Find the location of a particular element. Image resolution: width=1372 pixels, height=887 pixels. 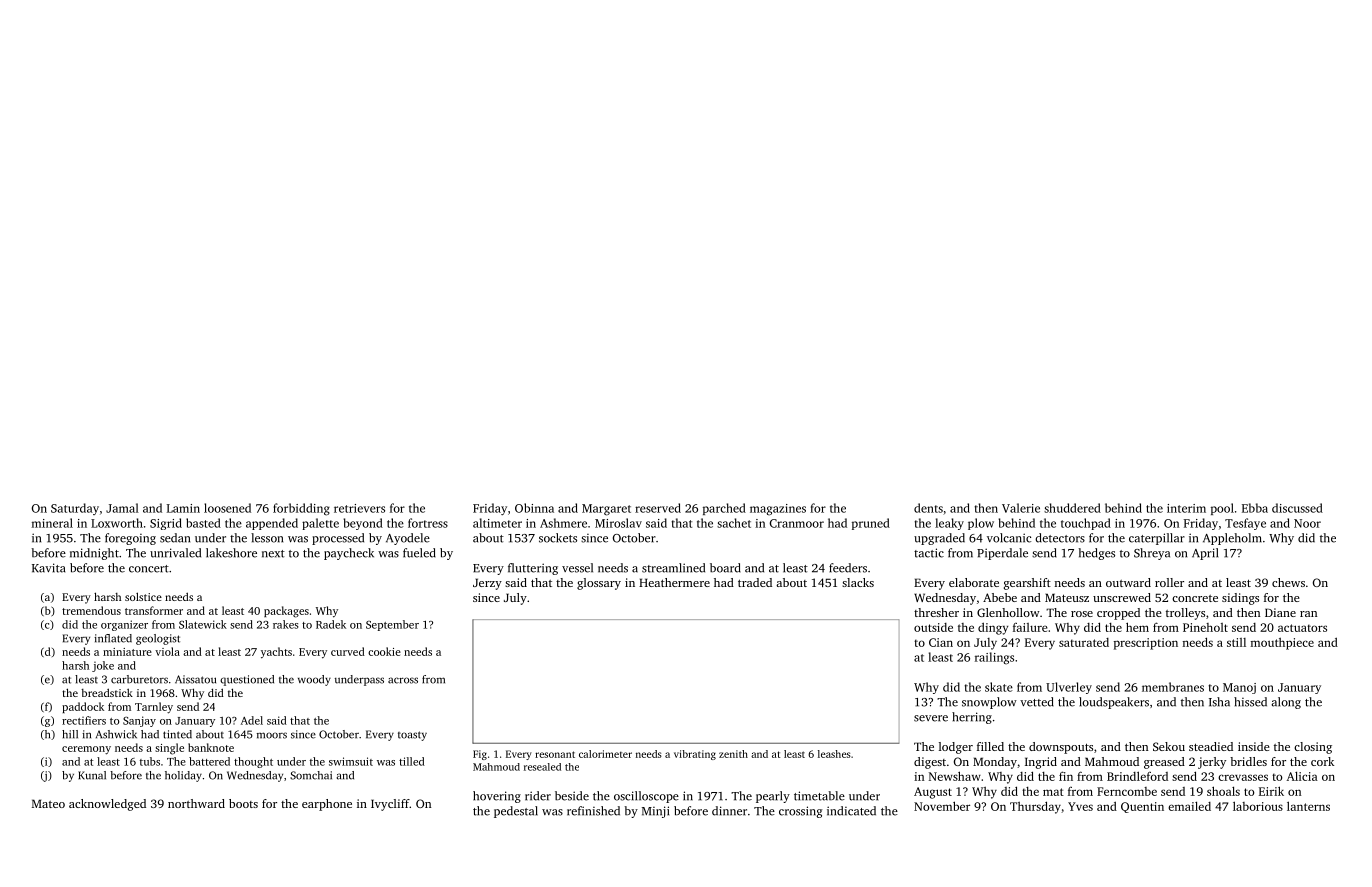

fluttering is located at coordinates (533, 569).
